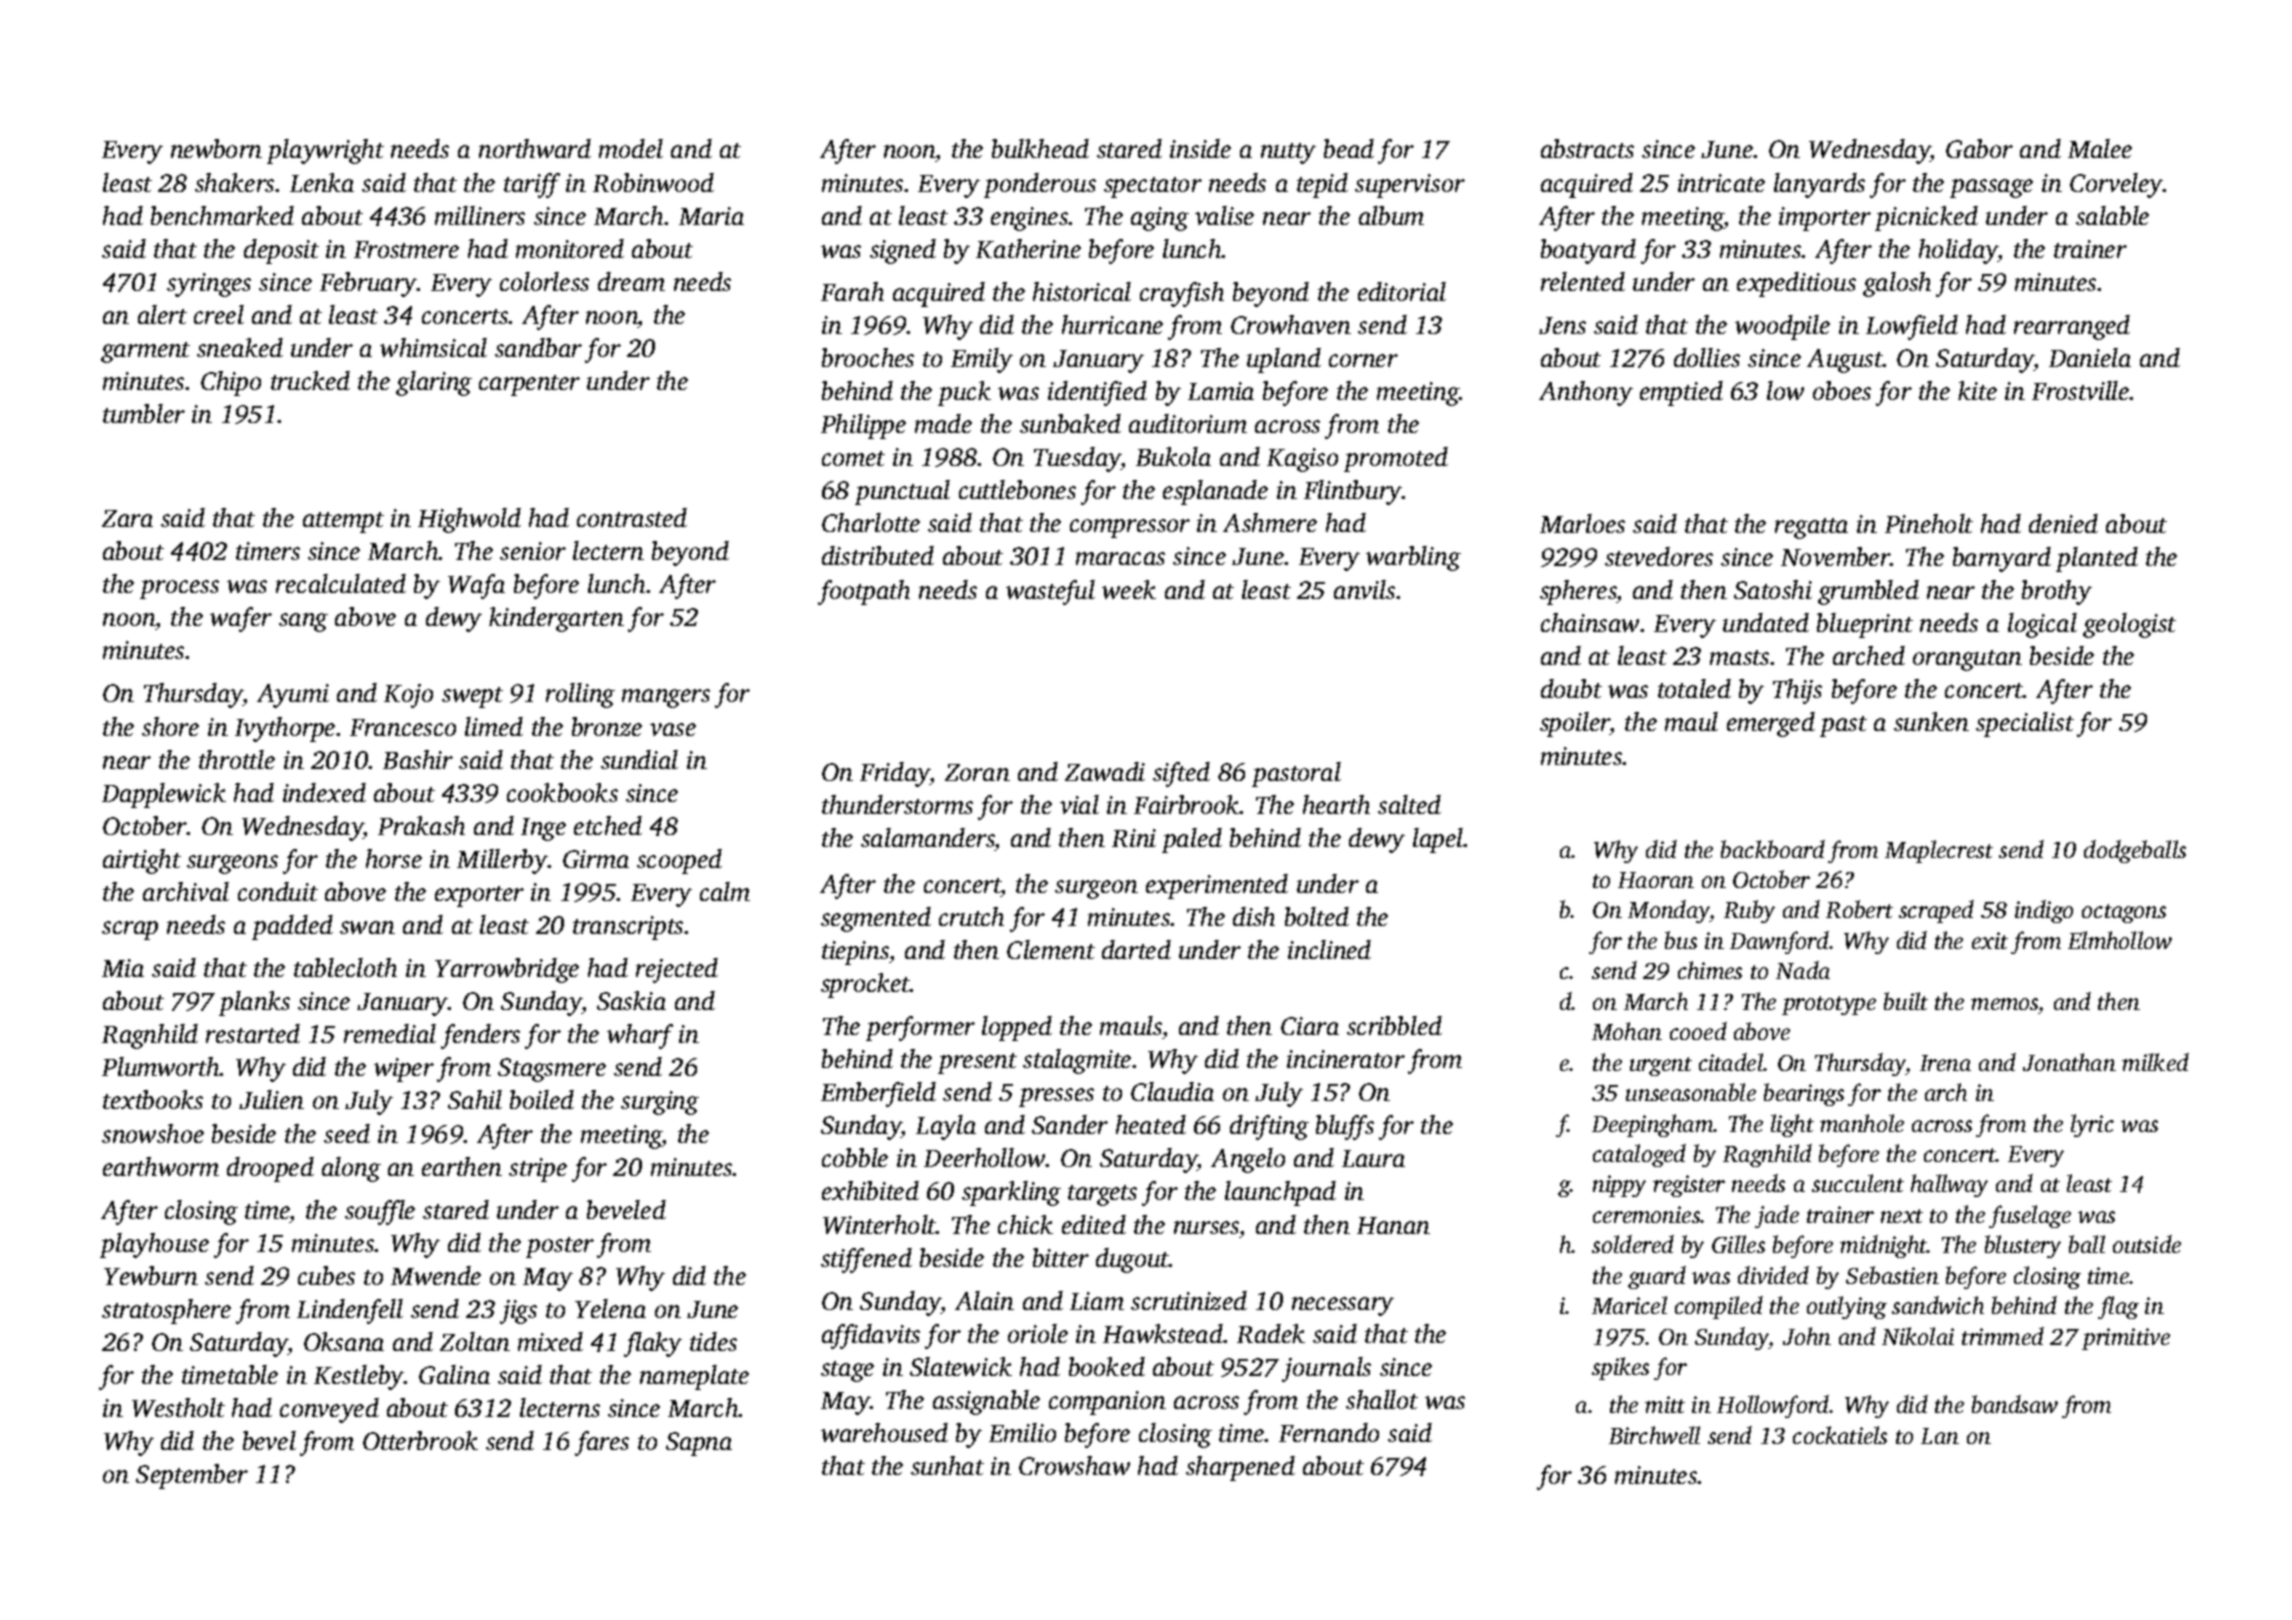 The image size is (2292, 1620). Describe the element at coordinates (602, 1443) in the screenshot. I see `fares` at that location.
